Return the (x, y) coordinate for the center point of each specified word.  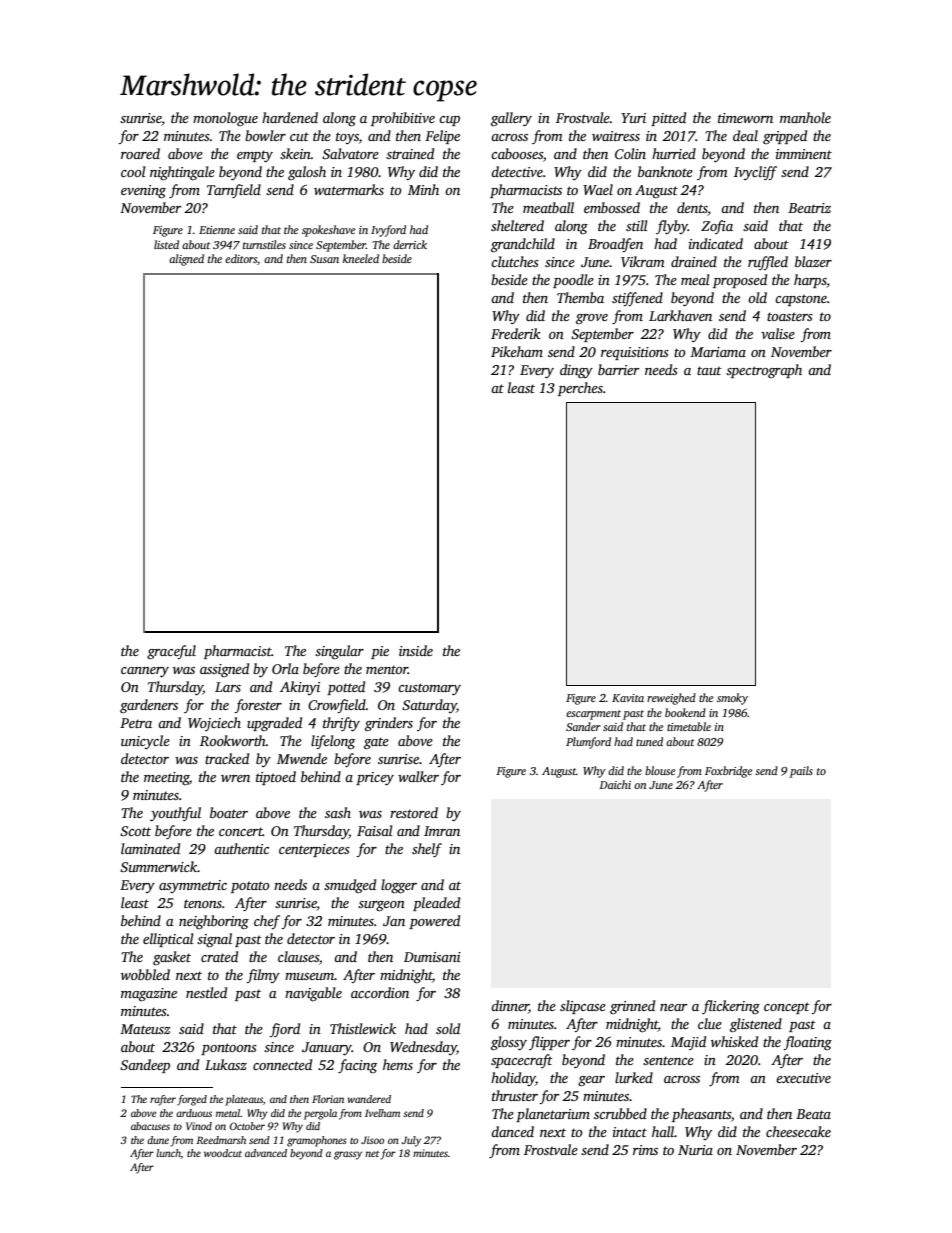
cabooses (517, 153)
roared (140, 153)
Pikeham (517, 351)
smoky (732, 699)
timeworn (745, 118)
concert (241, 831)
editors (241, 259)
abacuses (150, 1126)
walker (418, 776)
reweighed (671, 699)
